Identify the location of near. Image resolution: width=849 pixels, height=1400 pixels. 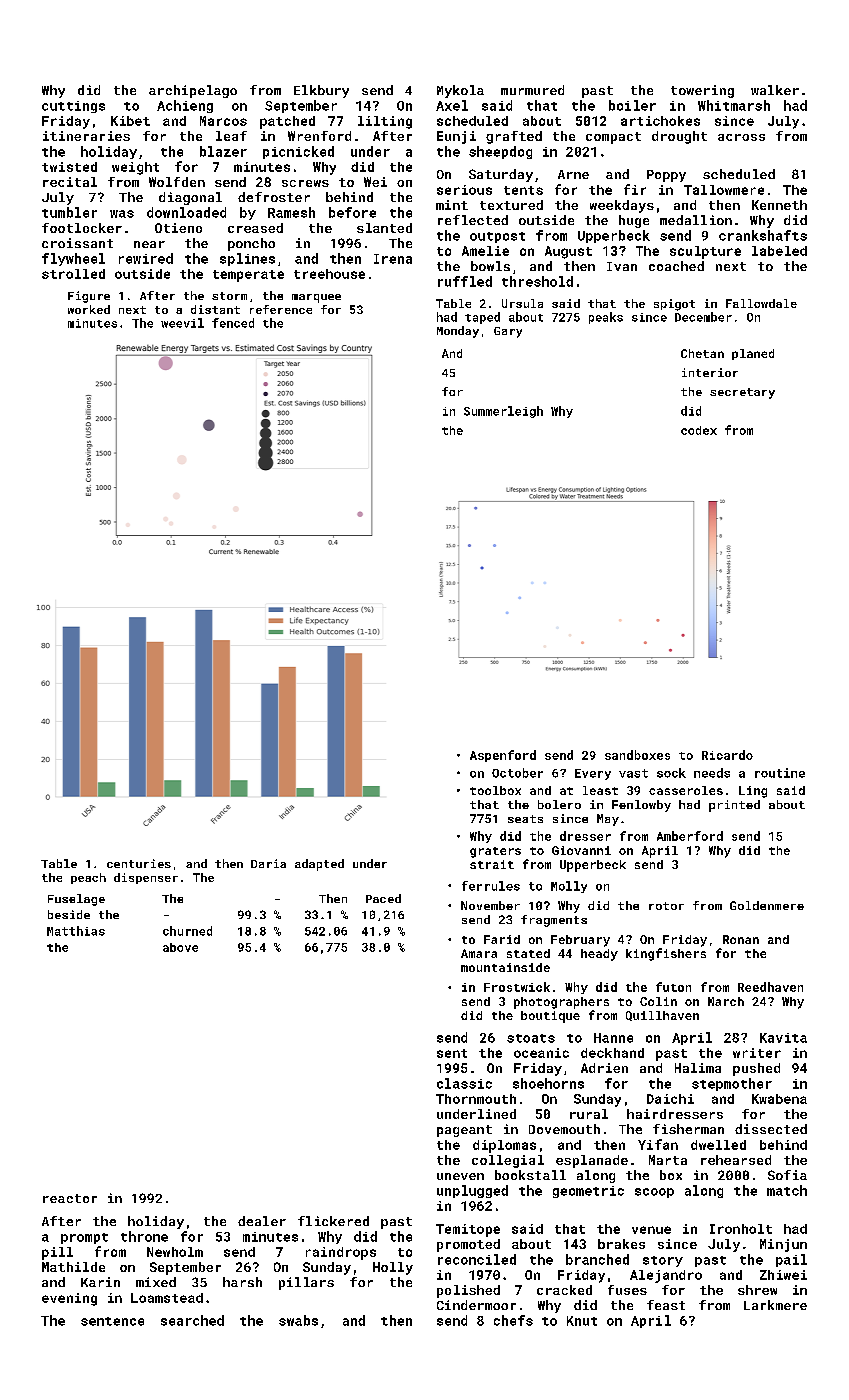
(149, 244).
